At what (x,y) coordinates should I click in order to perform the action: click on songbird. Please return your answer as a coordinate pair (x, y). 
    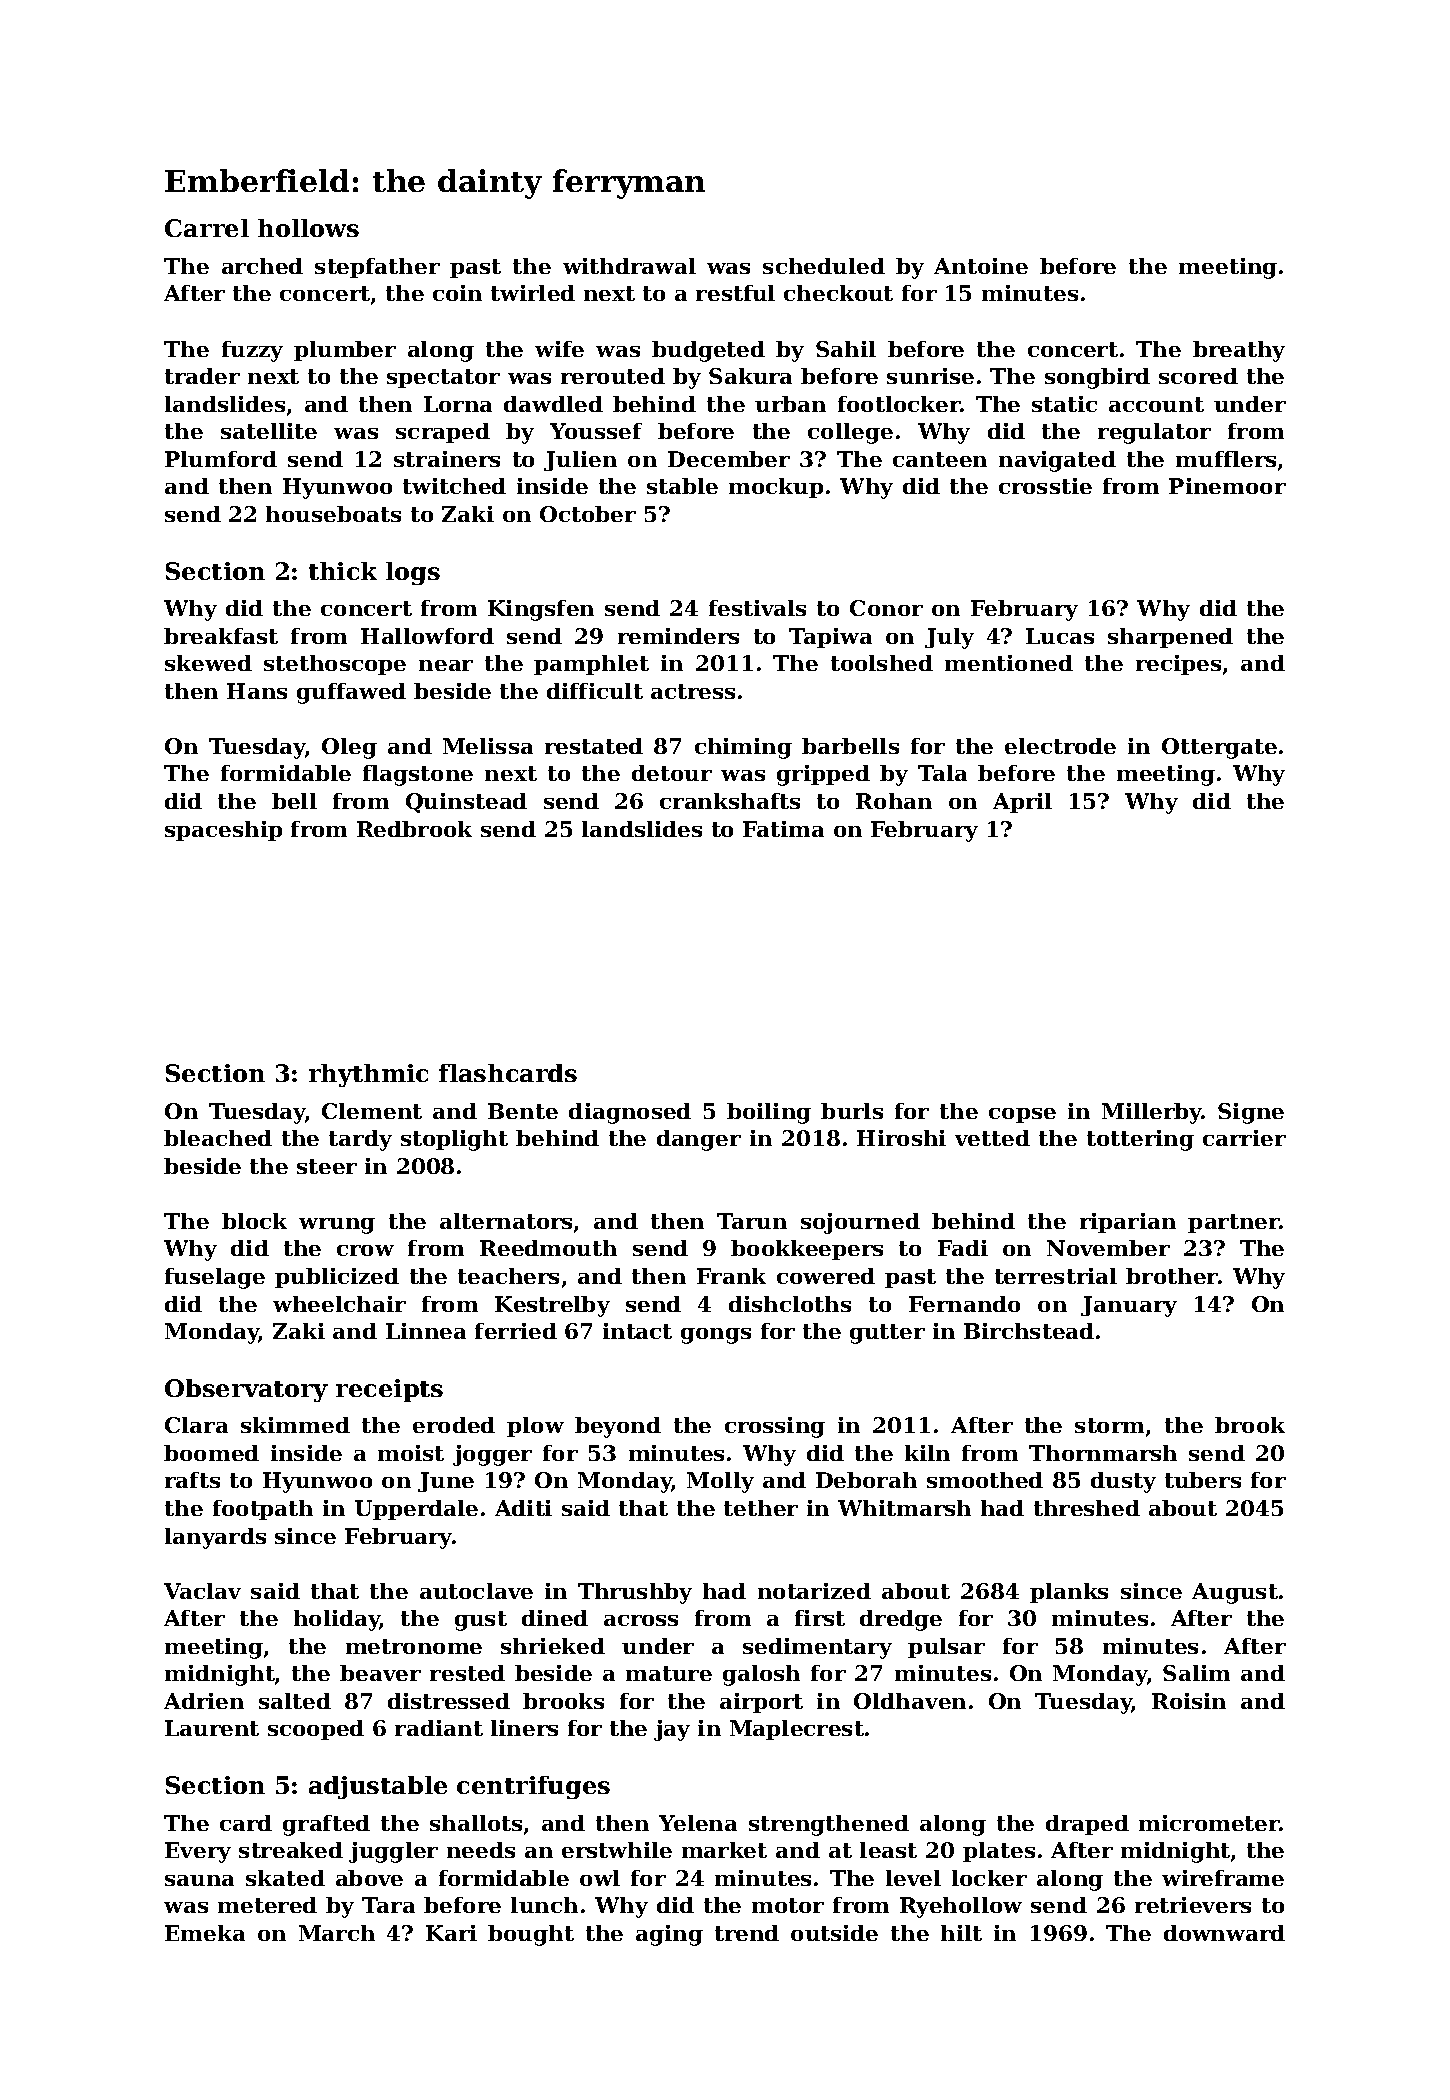
    Looking at the image, I should click on (1097, 378).
